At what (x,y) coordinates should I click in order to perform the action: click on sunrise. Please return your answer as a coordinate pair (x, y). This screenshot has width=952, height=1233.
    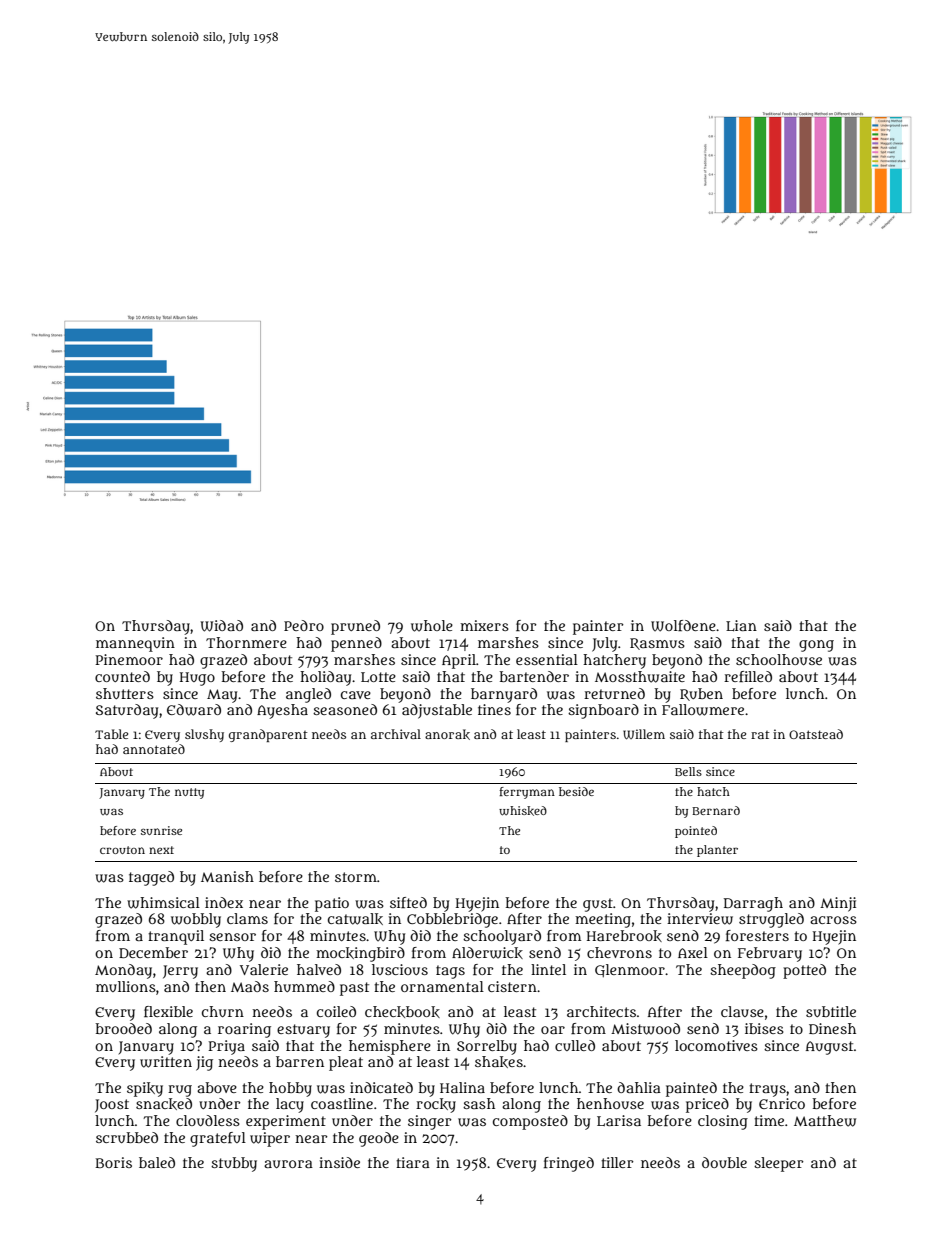
    Looking at the image, I should click on (161, 830).
